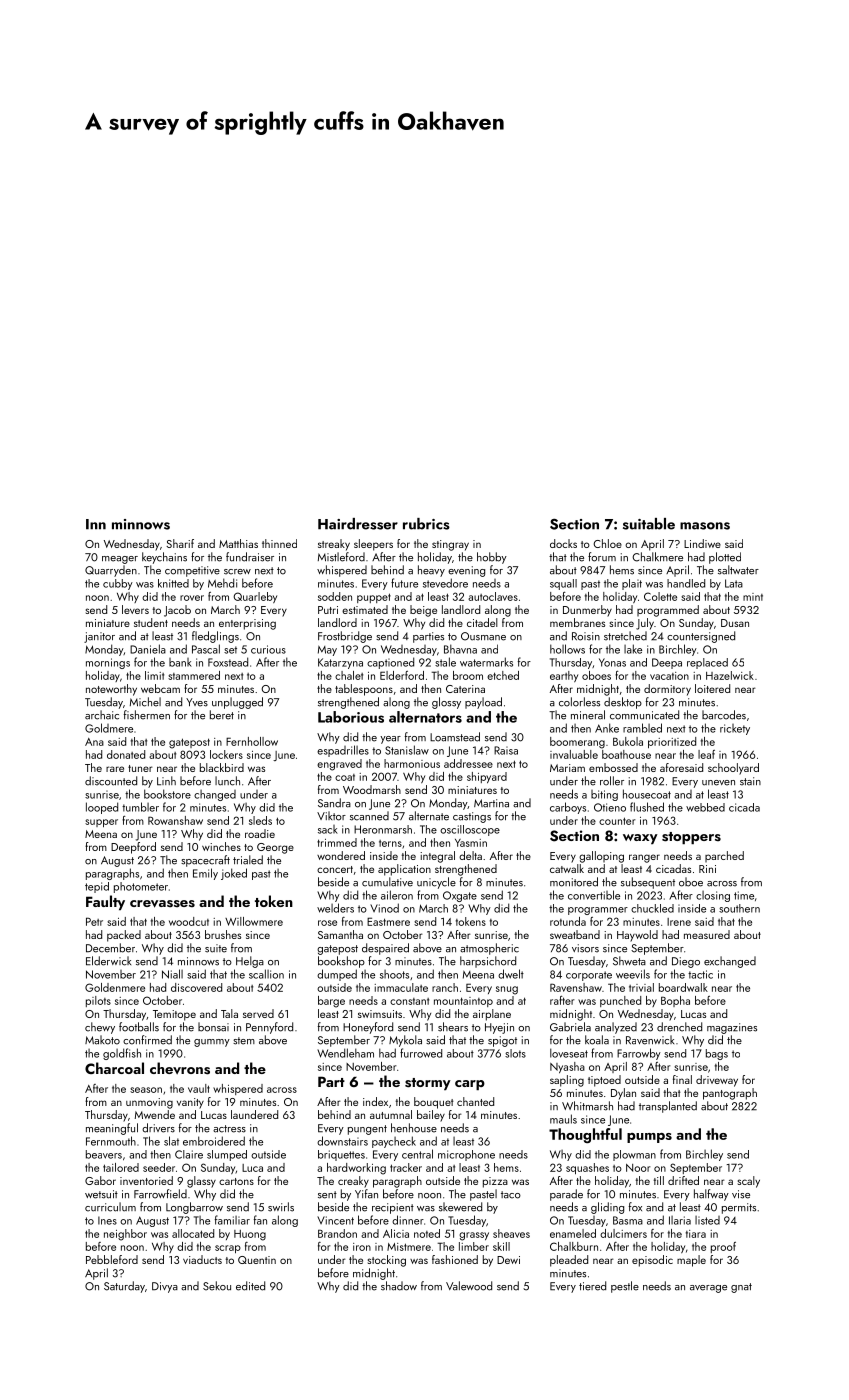  I want to click on proof, so click(723, 1247).
